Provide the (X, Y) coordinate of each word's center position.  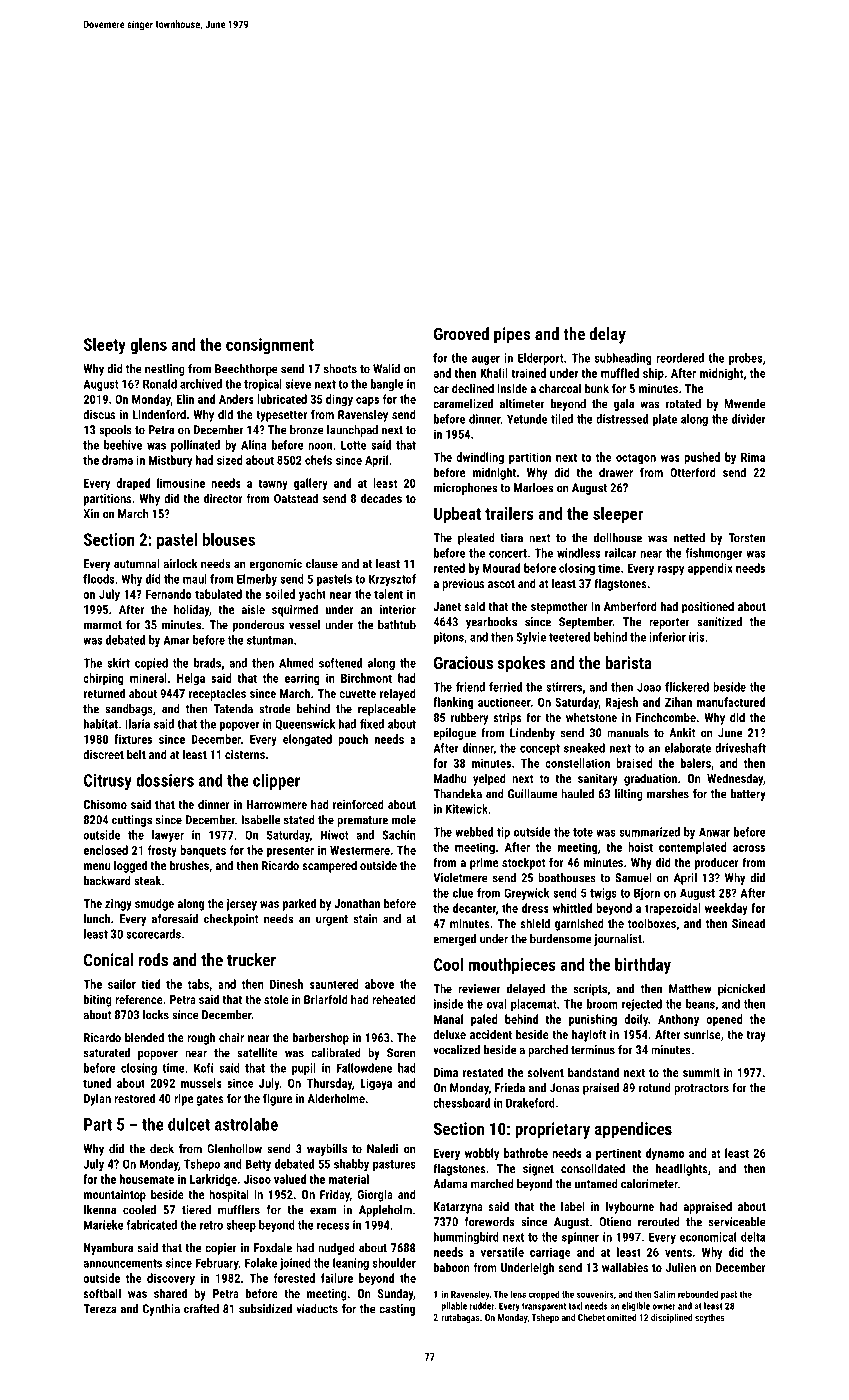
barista (628, 662)
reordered (680, 358)
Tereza (100, 1309)
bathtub (397, 625)
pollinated (195, 446)
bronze (307, 430)
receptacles (217, 694)
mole (404, 820)
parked (299, 904)
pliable (454, 1306)
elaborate (687, 748)
